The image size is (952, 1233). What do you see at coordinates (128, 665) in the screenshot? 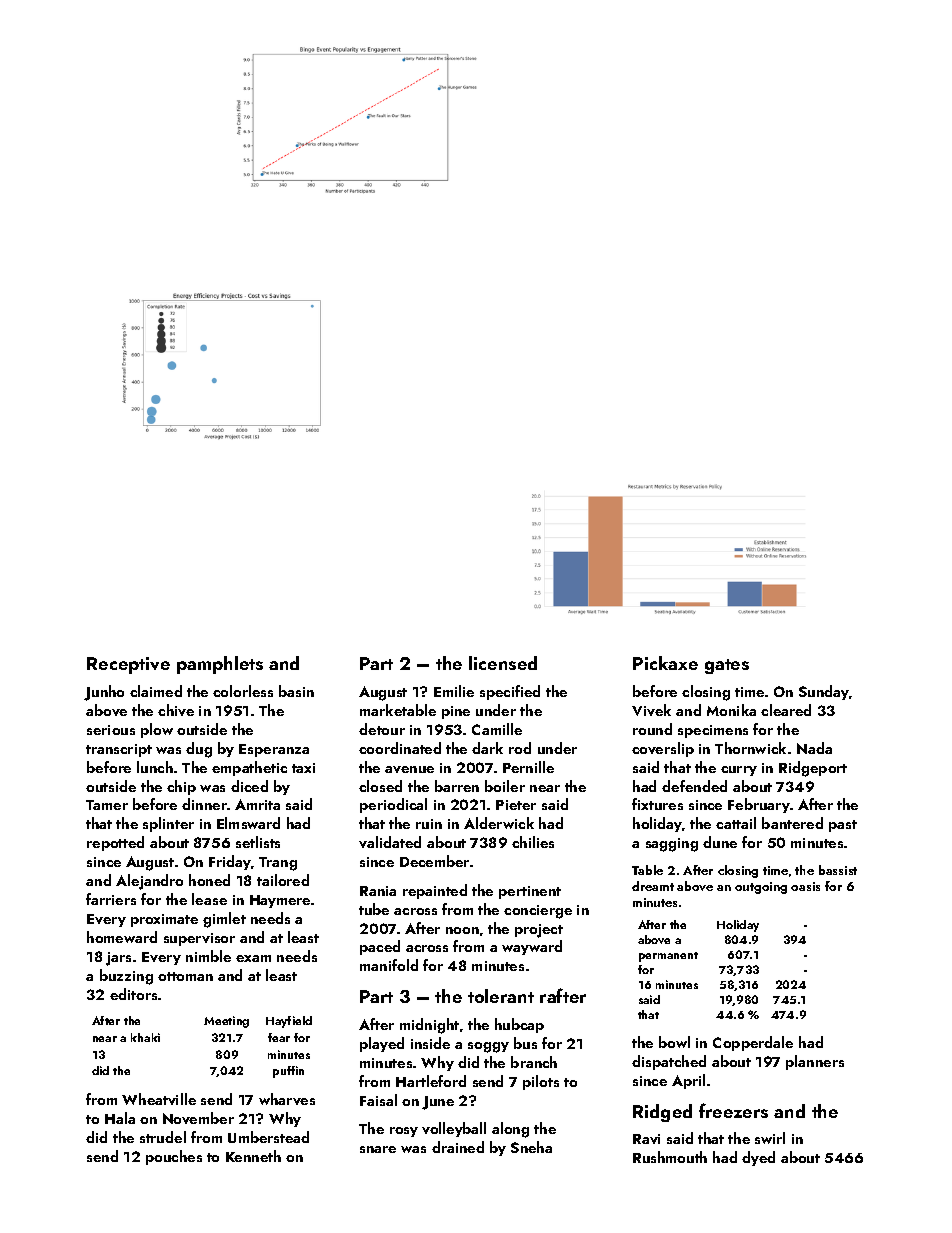
I see `Receptive` at bounding box center [128, 665].
